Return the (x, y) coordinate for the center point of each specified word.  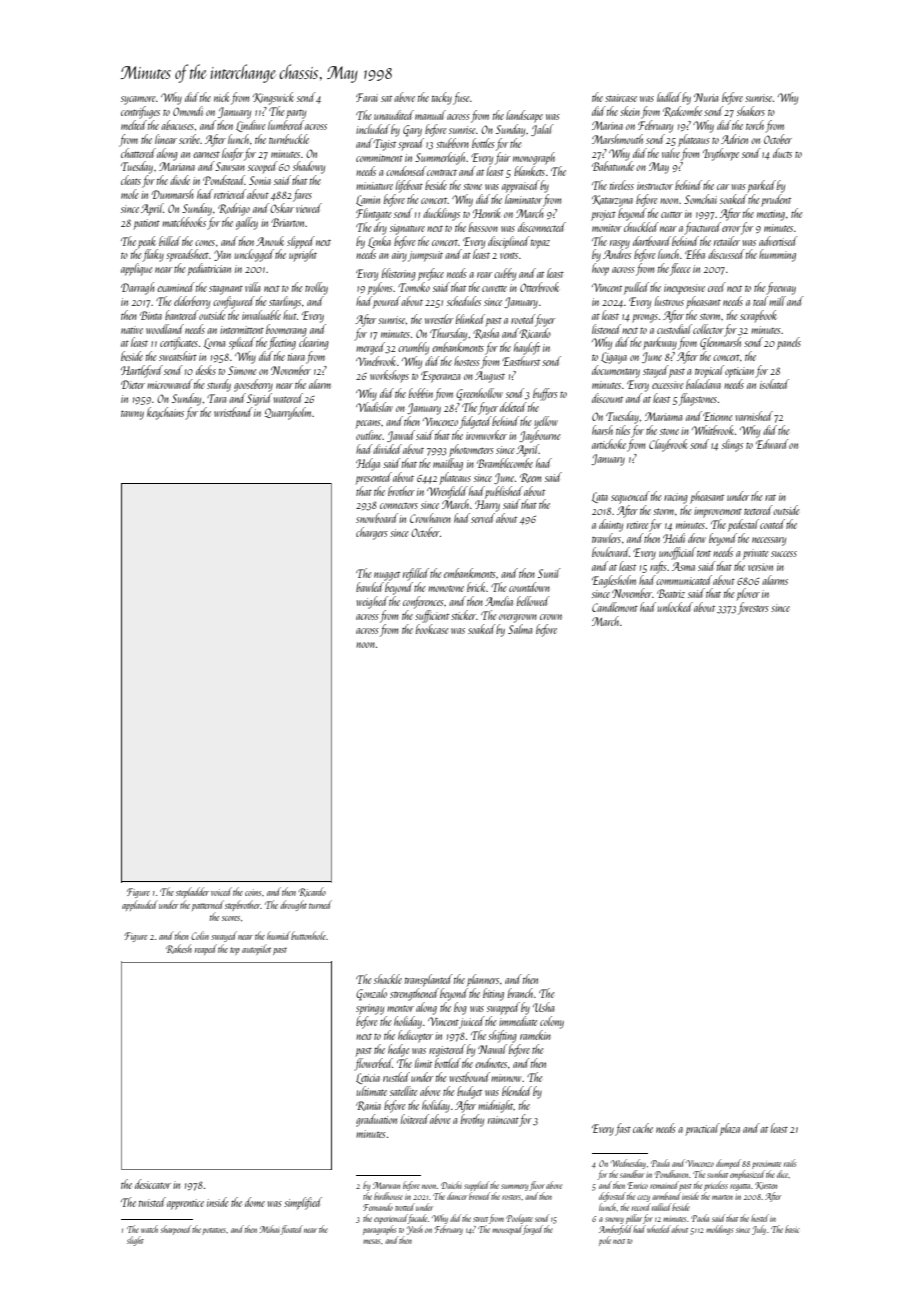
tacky (442, 98)
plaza (730, 1129)
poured (387, 302)
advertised (778, 241)
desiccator (153, 1184)
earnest (206, 155)
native (132, 330)
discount (607, 398)
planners (483, 980)
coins (253, 892)
